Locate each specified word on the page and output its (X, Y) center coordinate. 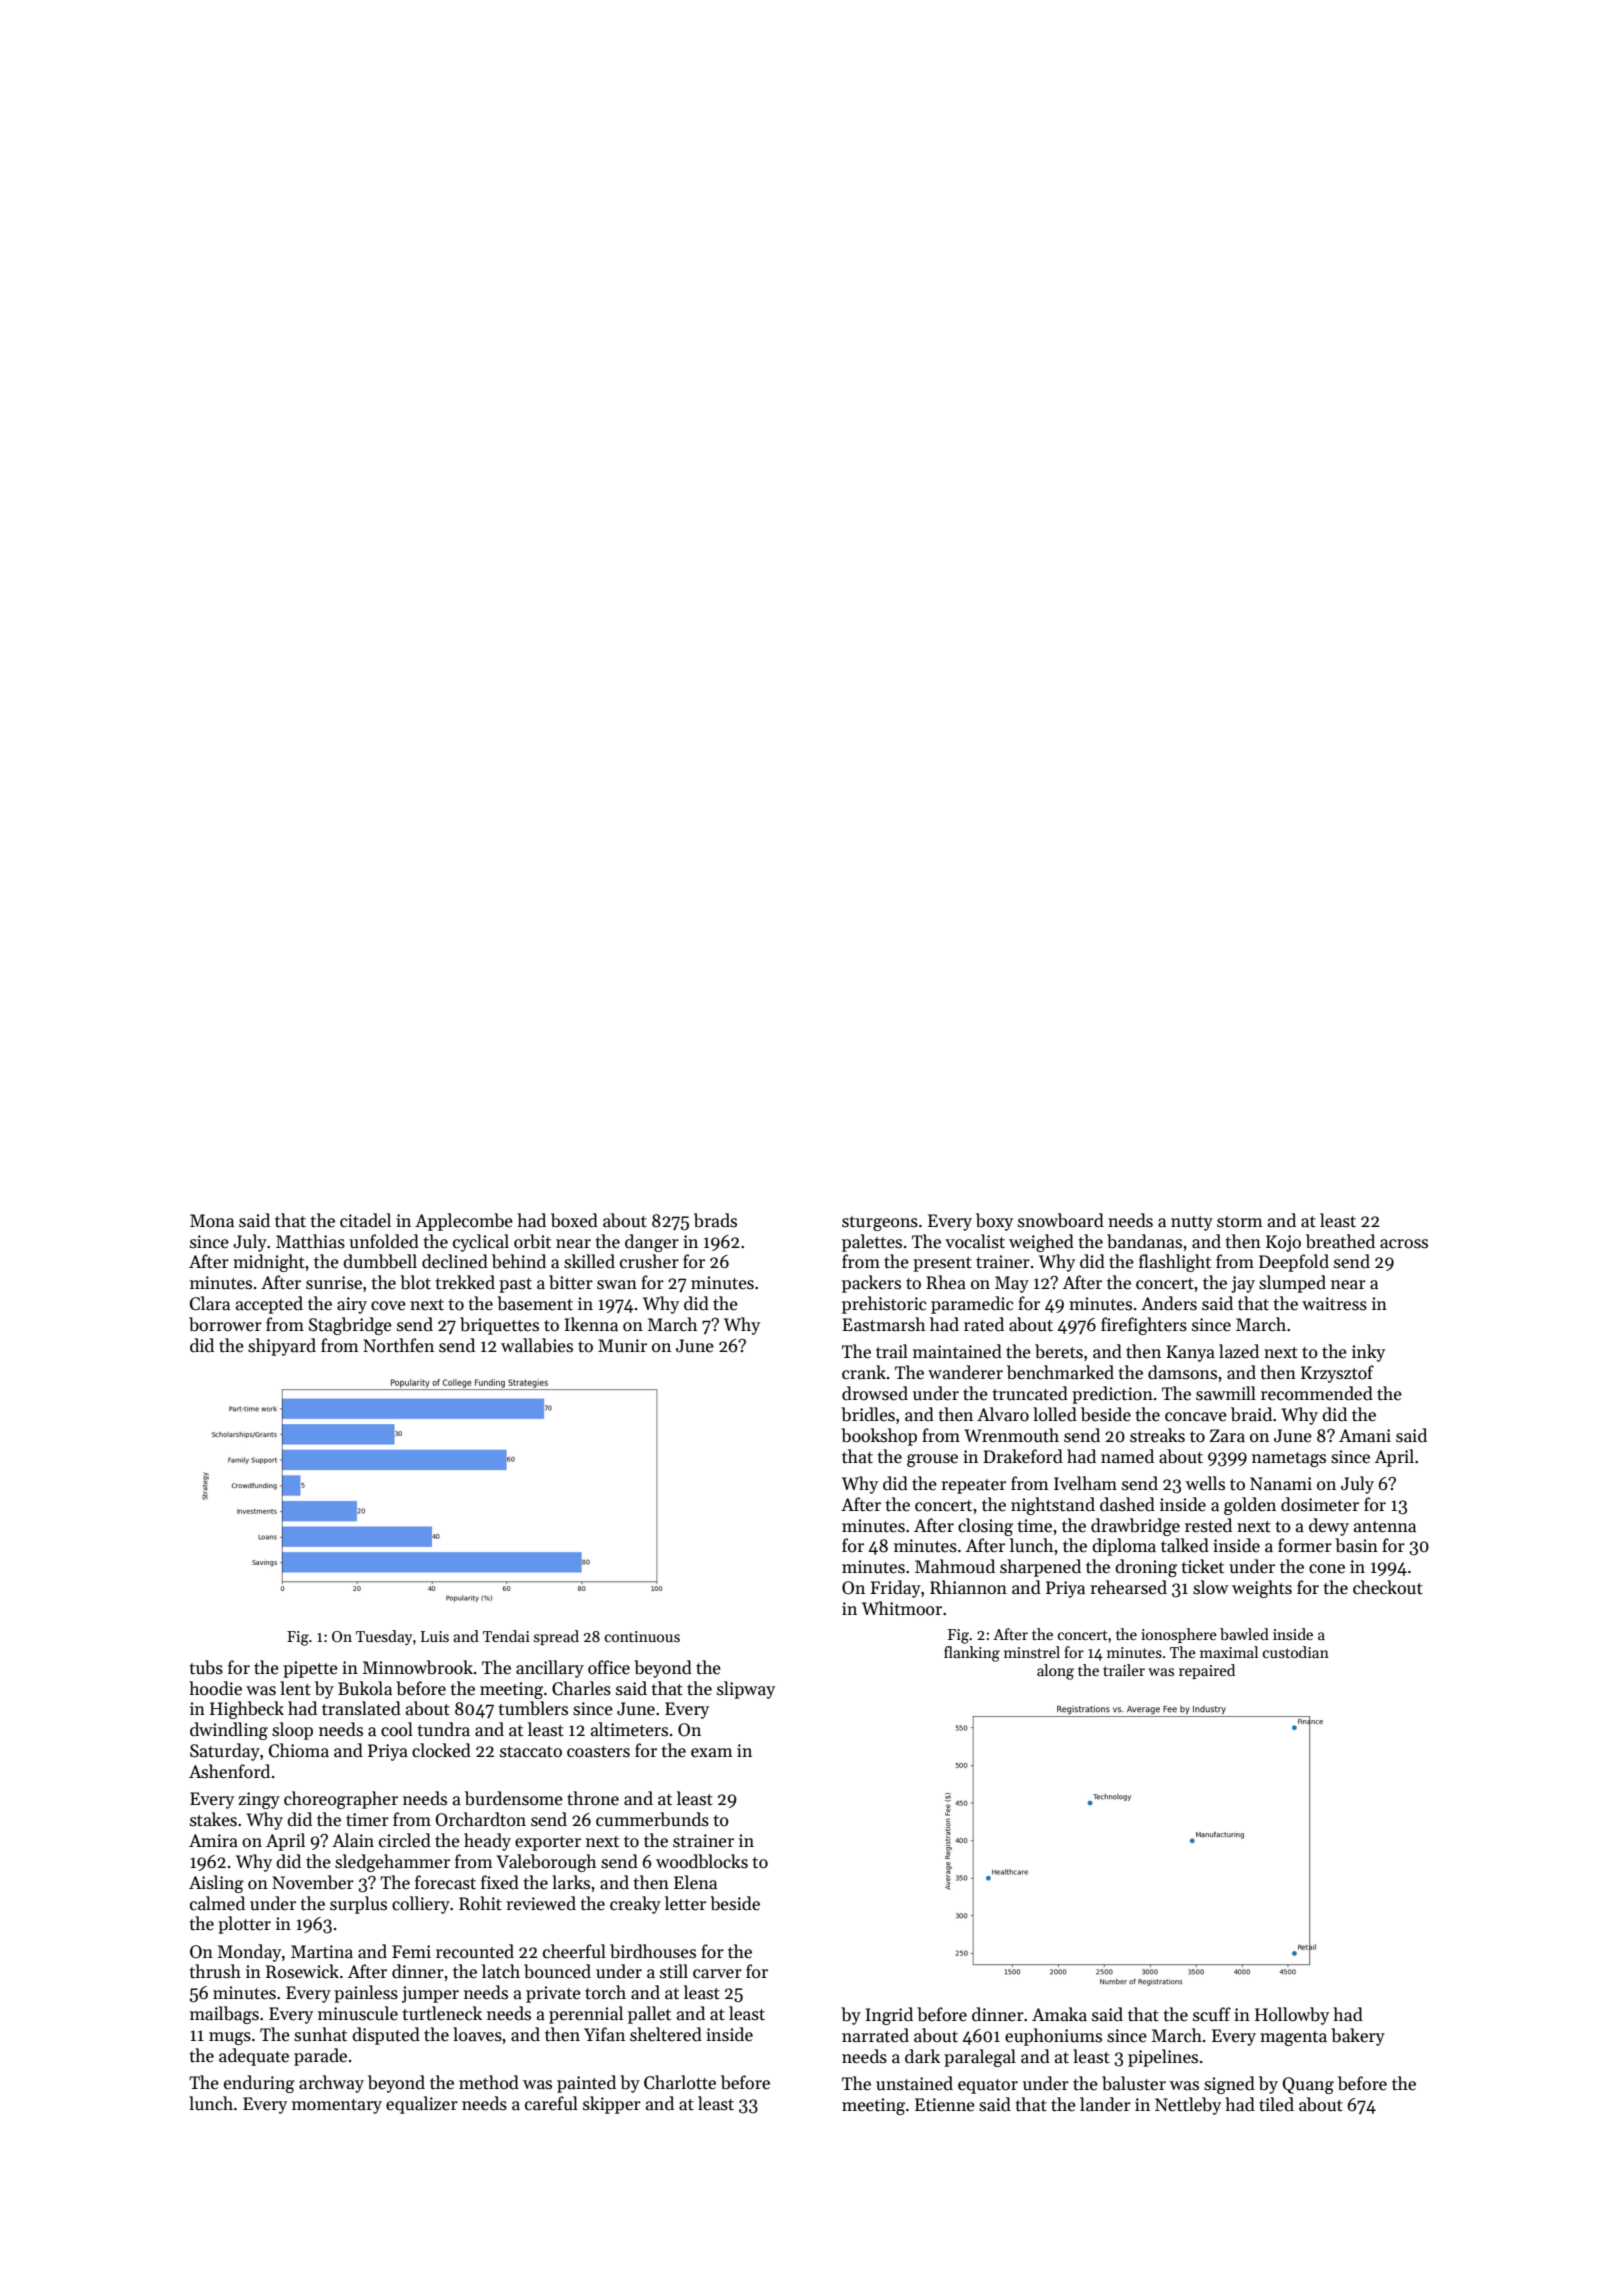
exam (712, 1753)
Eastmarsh (883, 1324)
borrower (225, 1324)
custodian (1296, 1652)
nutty (1192, 1223)
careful (551, 2103)
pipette (310, 1669)
